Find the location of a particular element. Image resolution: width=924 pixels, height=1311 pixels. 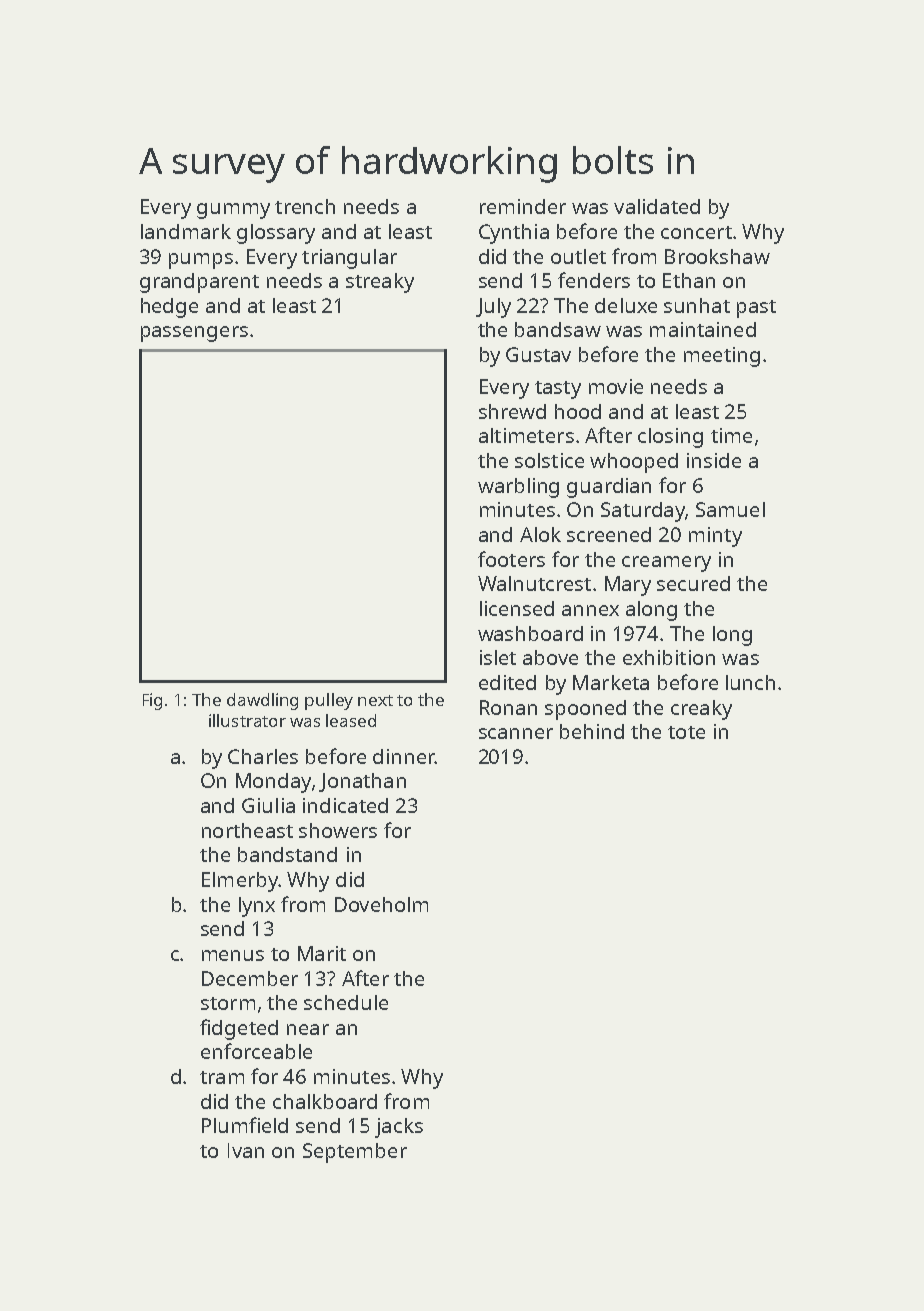

reminder is located at coordinates (523, 206).
